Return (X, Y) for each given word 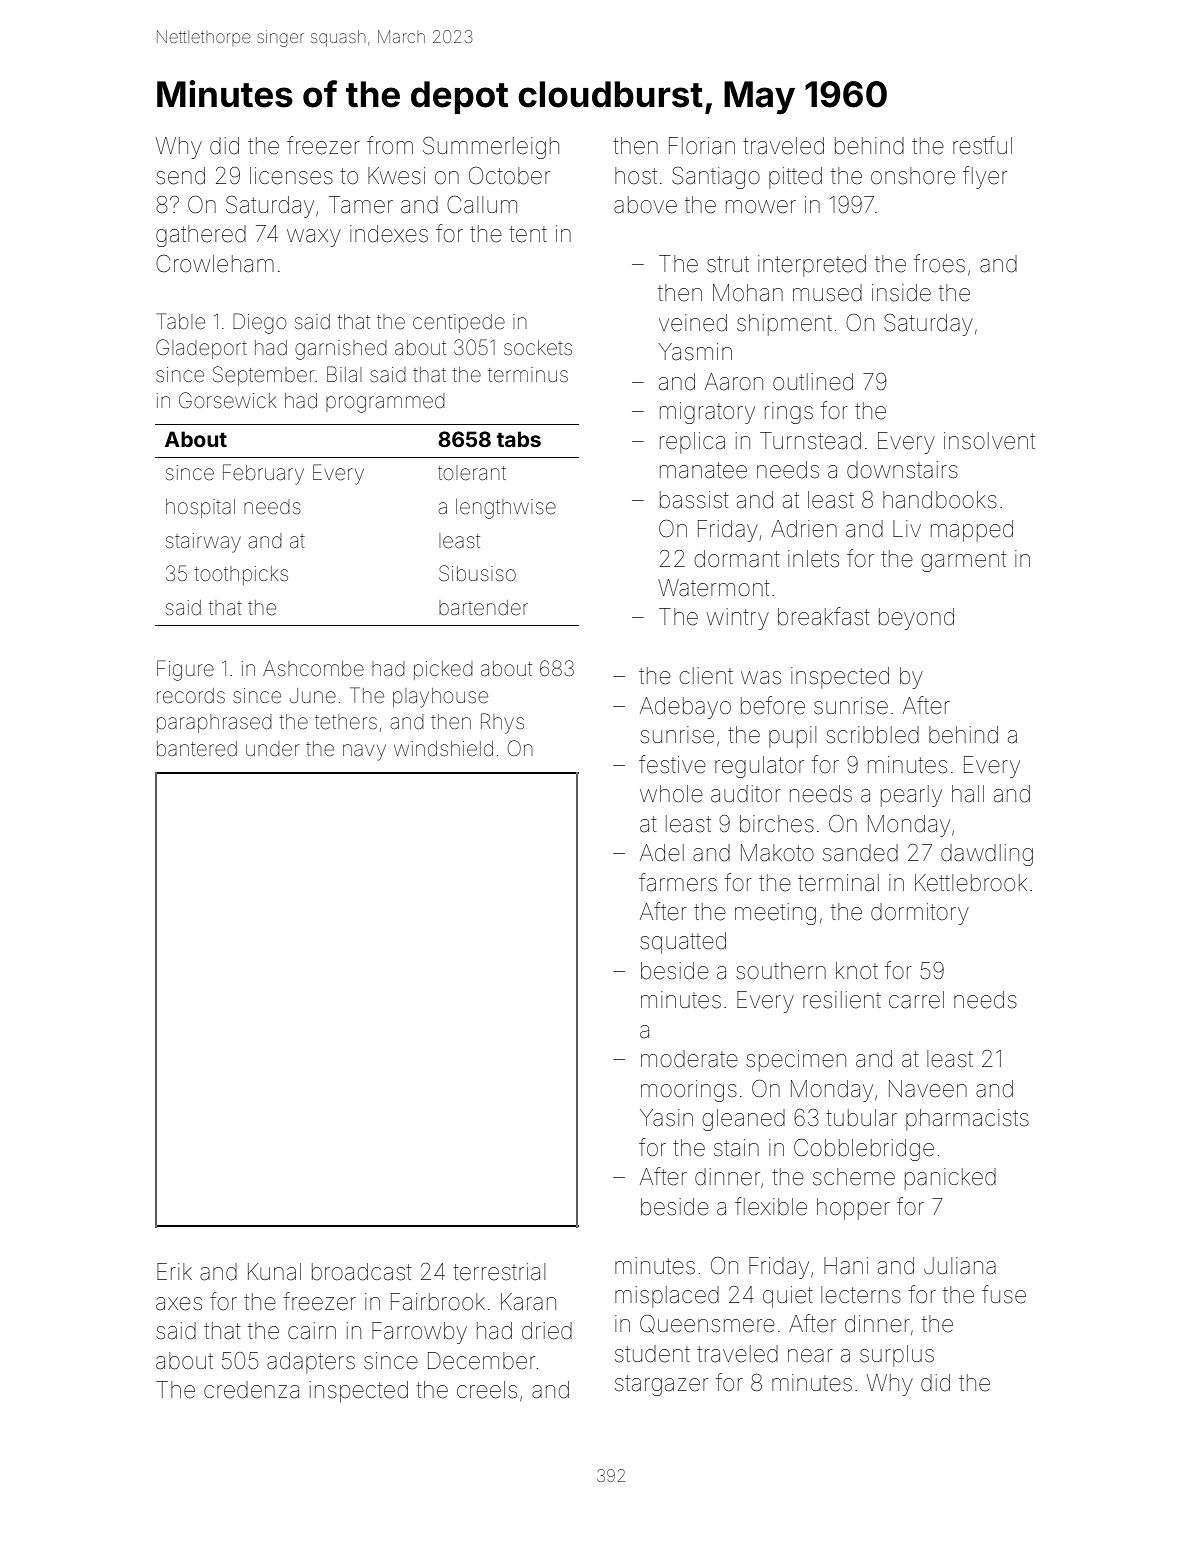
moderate (689, 1059)
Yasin (666, 1118)
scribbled (872, 735)
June (313, 695)
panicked (950, 1179)
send (180, 176)
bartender (483, 608)
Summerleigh (491, 147)
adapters (311, 1363)
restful (982, 145)
